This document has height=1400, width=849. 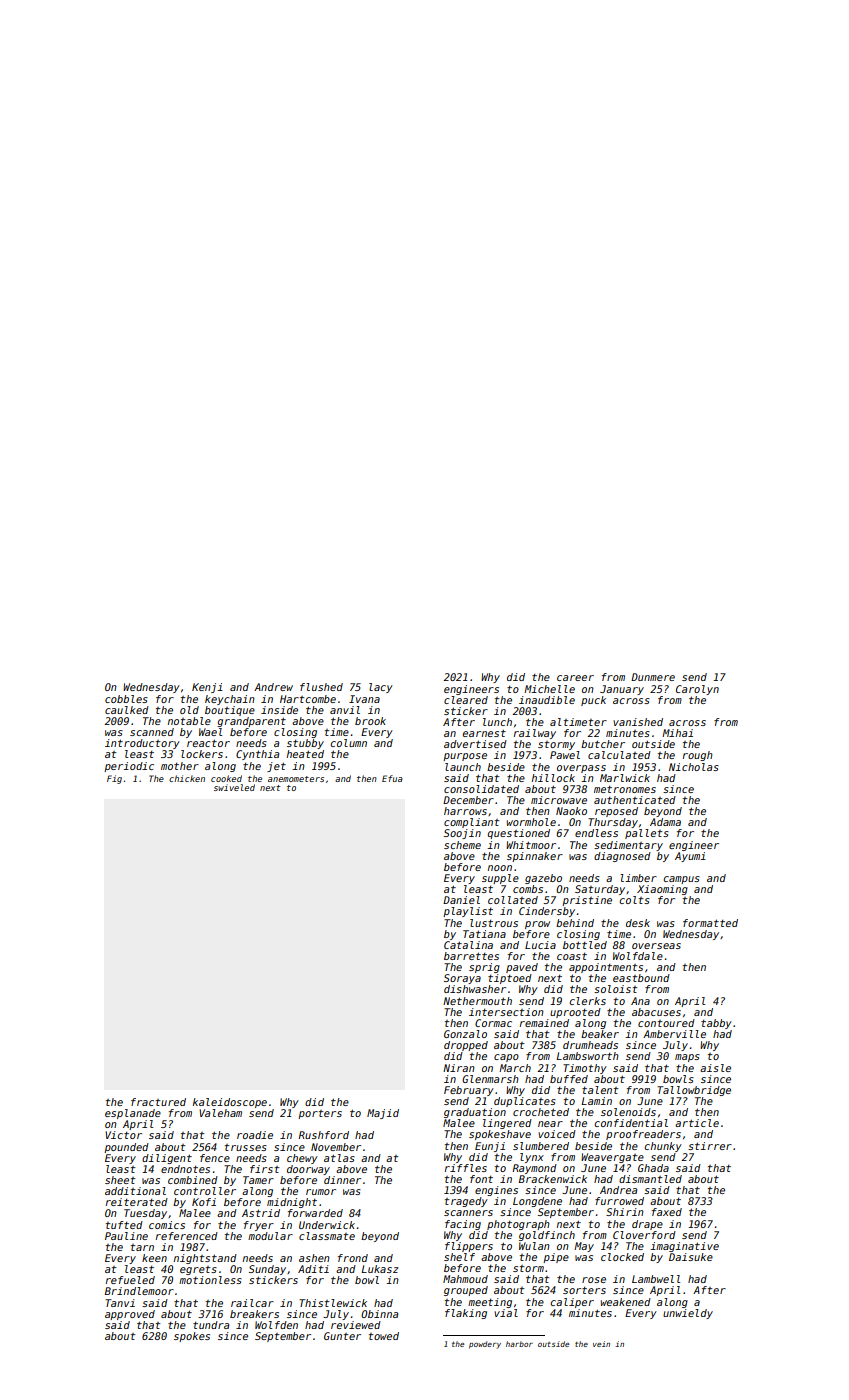 I want to click on lacy, so click(x=381, y=688).
